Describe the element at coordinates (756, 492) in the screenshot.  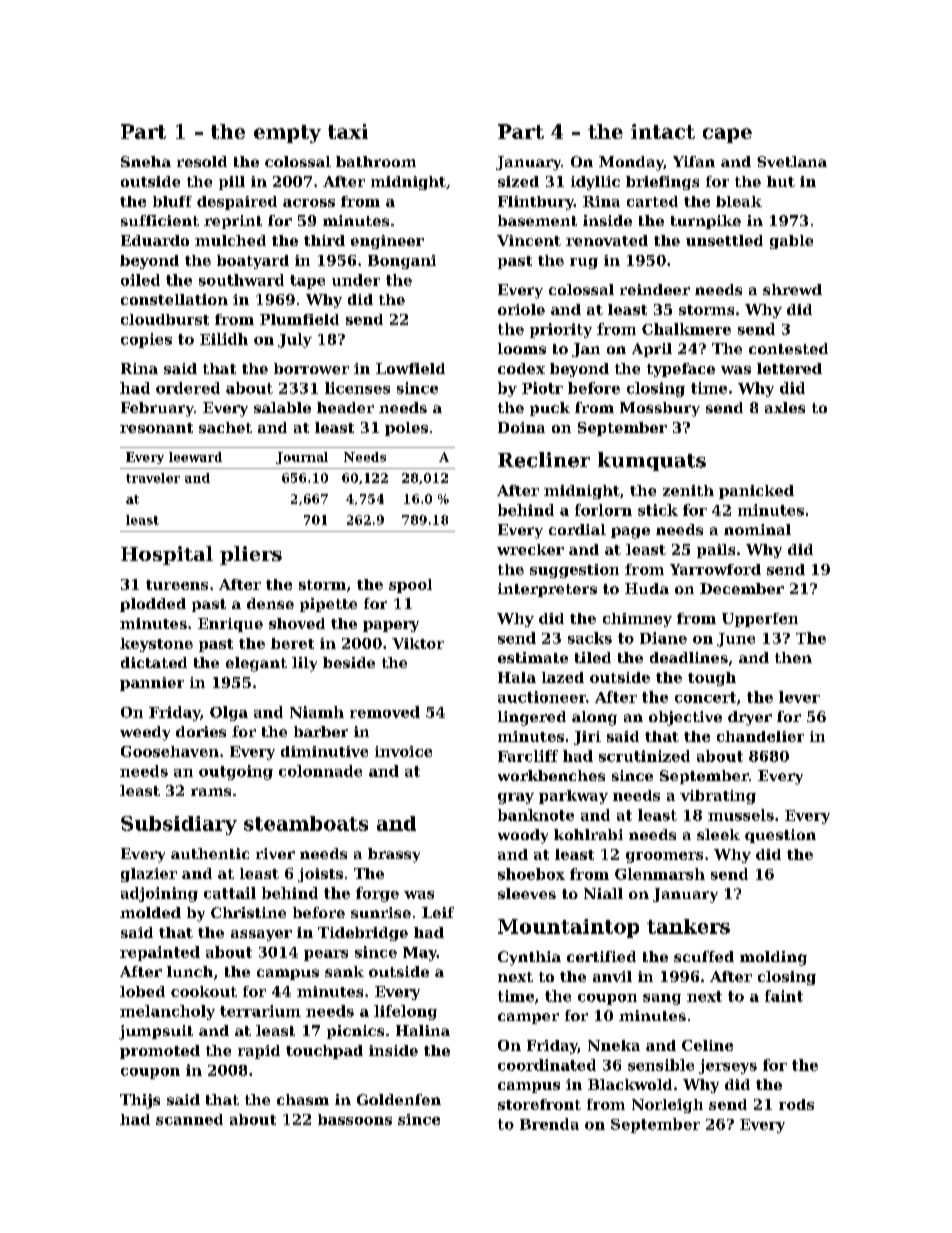
I see `panicked` at that location.
